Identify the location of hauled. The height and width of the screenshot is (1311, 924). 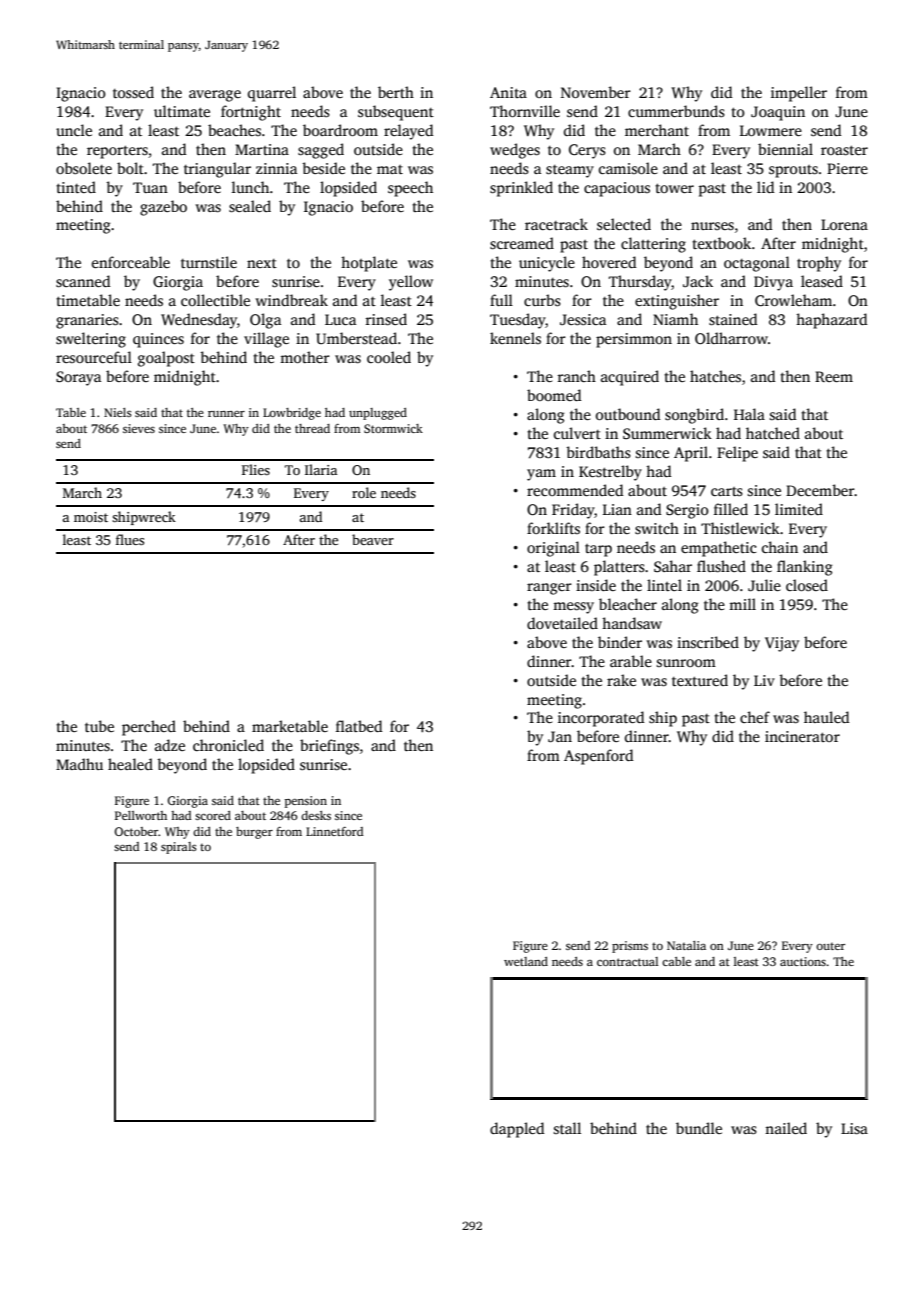
(827, 717).
